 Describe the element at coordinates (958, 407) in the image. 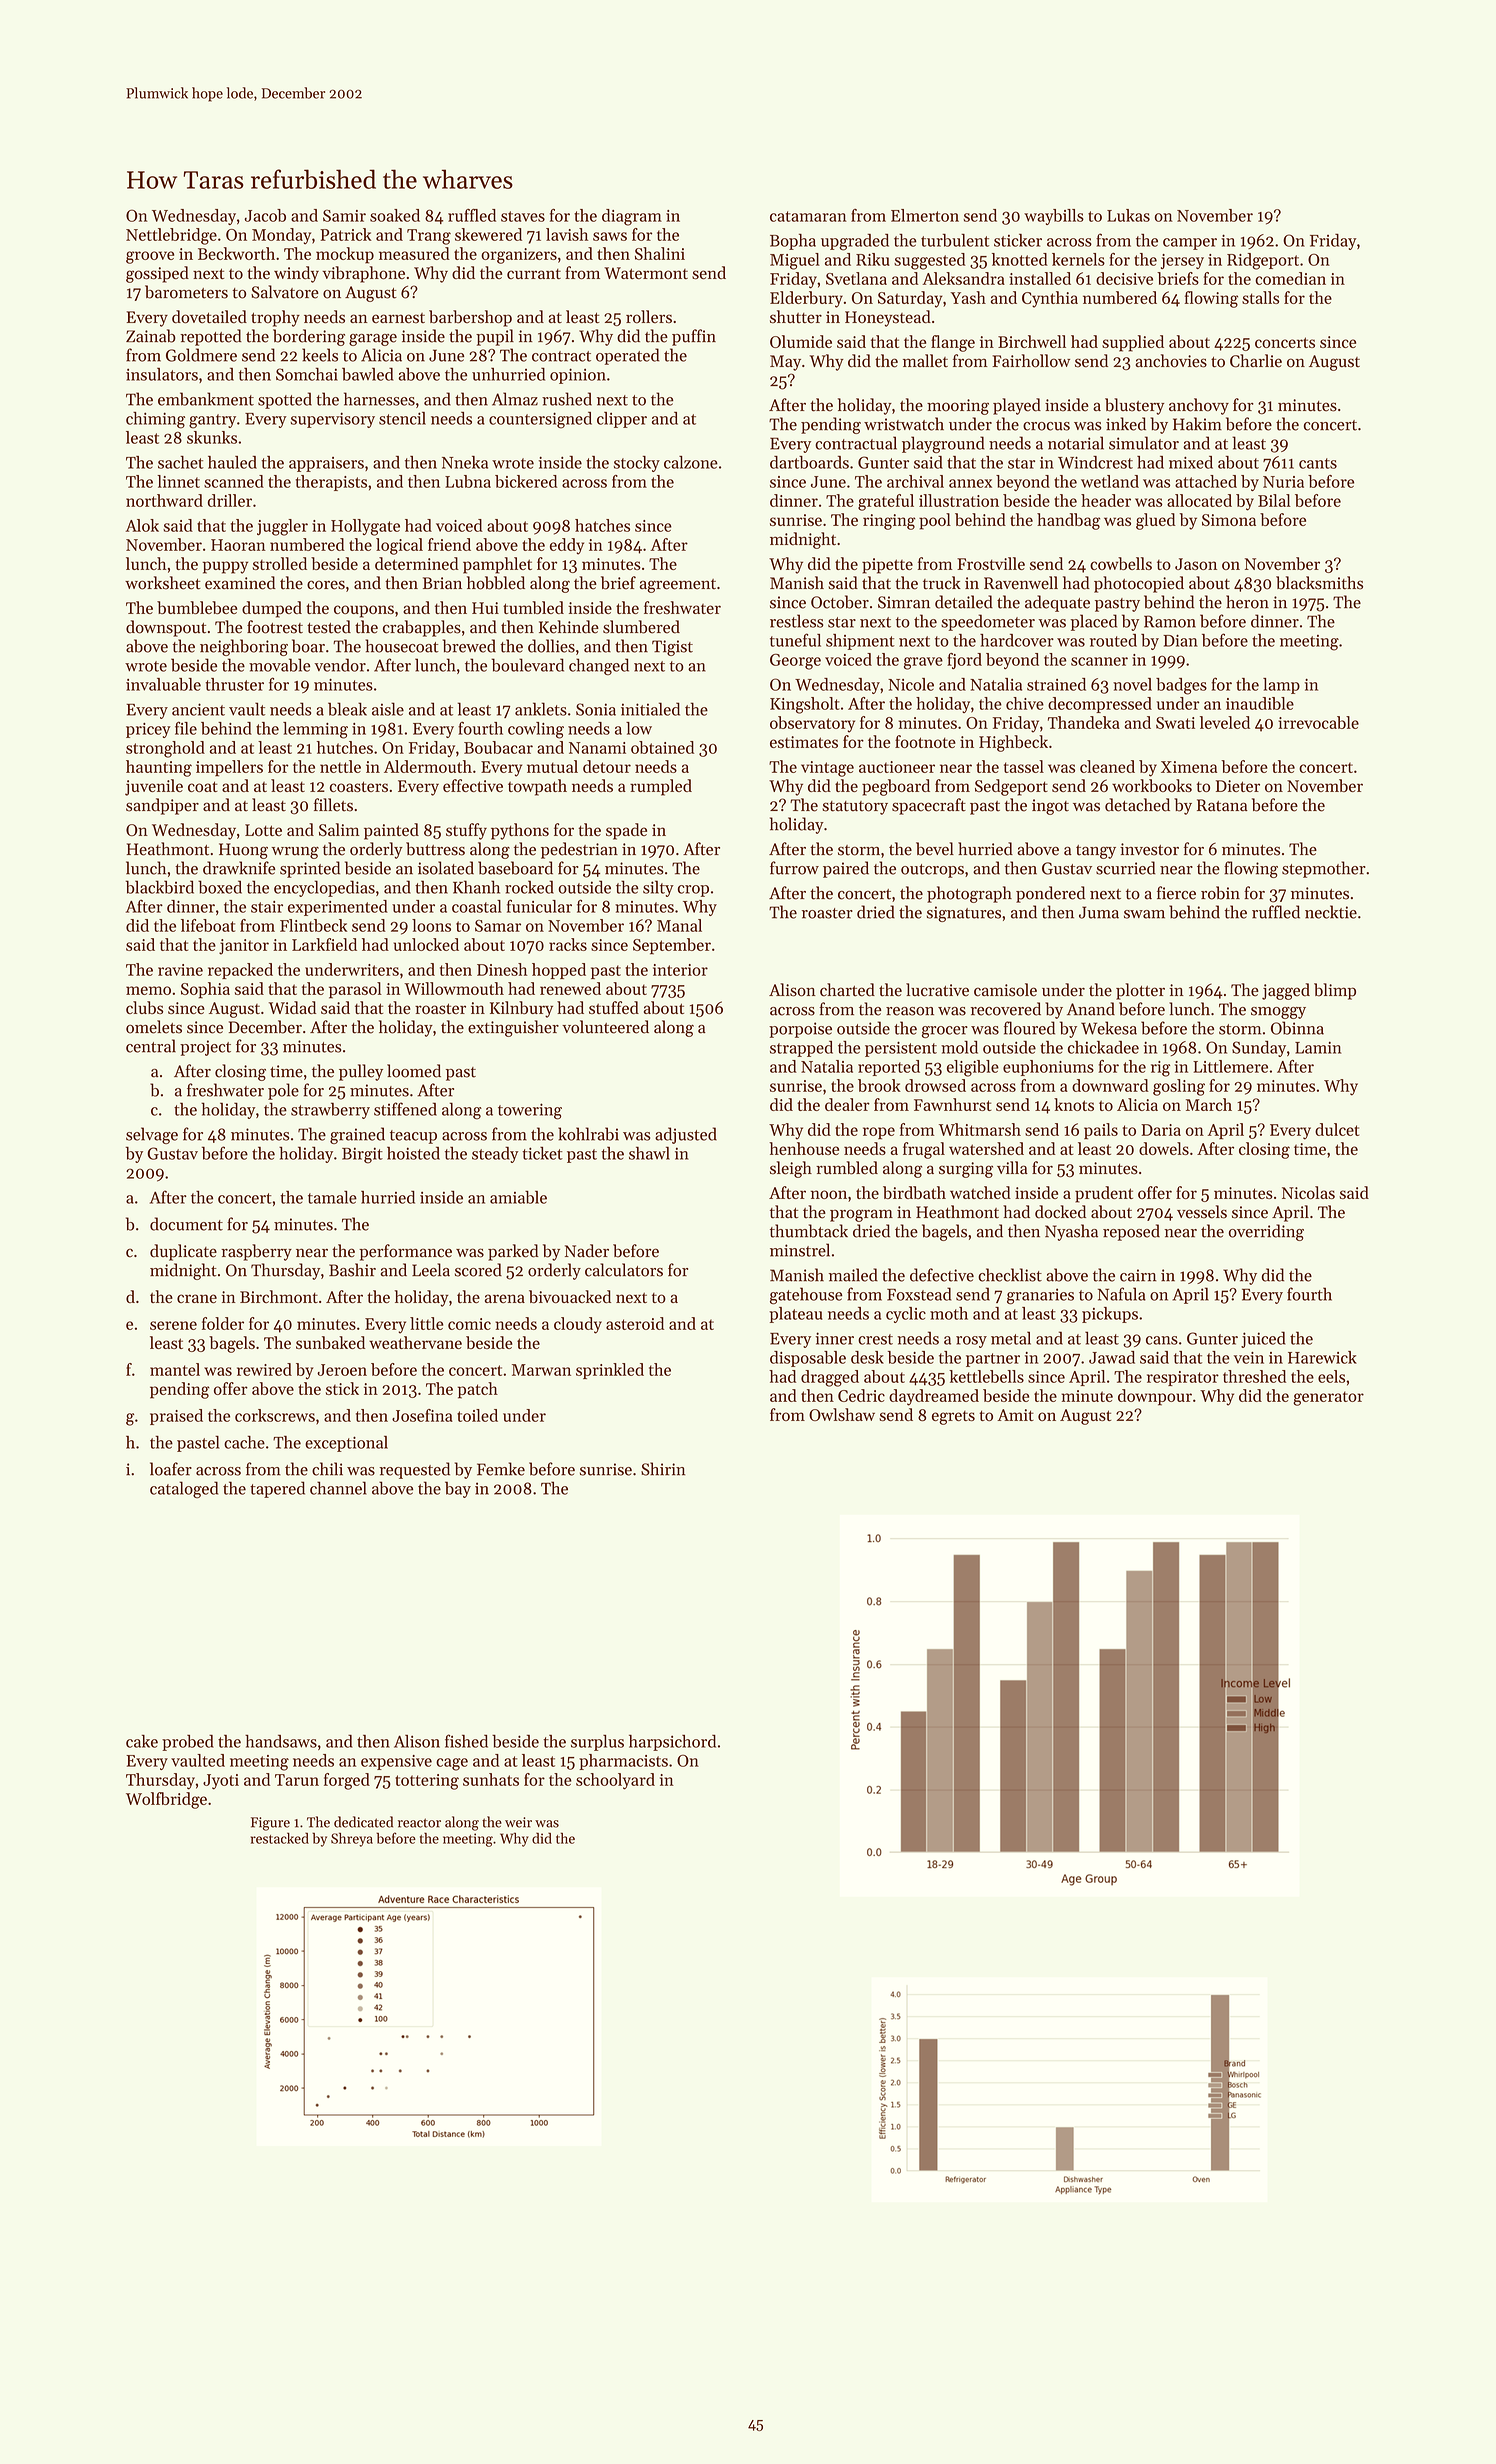

I see `mooring` at that location.
